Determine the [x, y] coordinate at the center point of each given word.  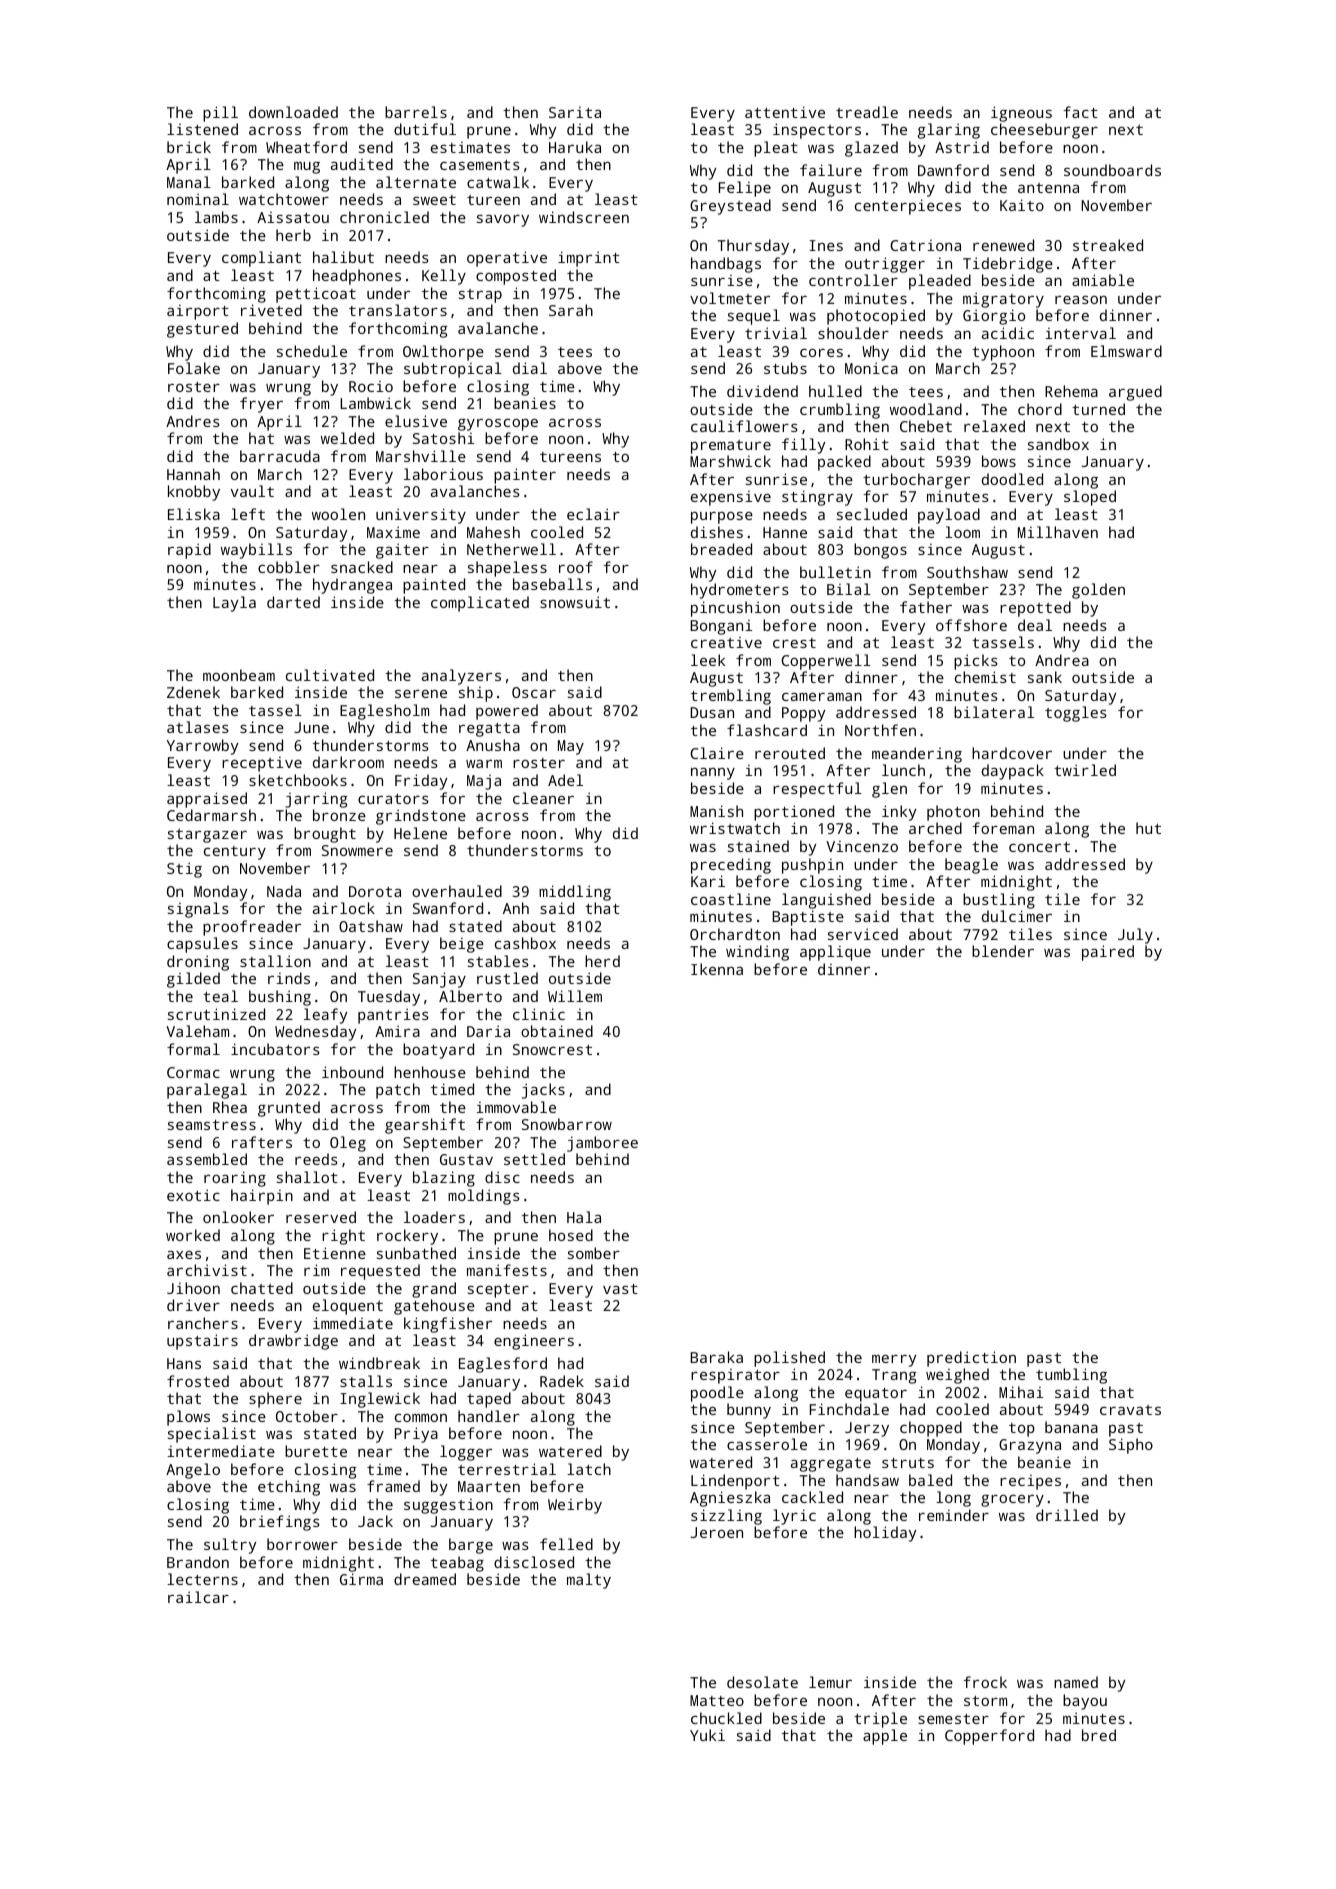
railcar [198, 1597]
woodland [926, 409]
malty [589, 1581]
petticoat [316, 295]
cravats [1130, 1410]
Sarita [575, 112]
